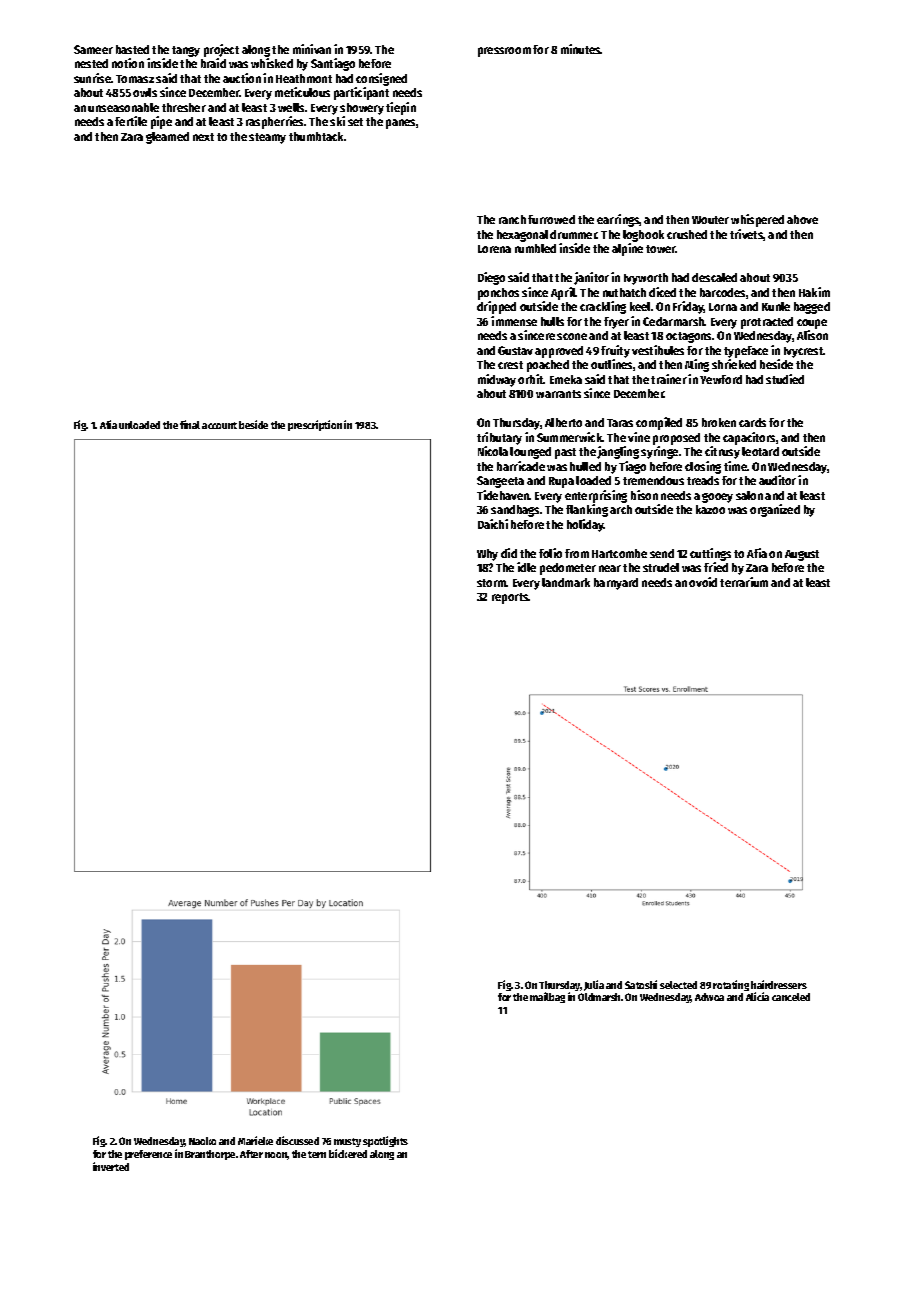  Describe the element at coordinates (492, 583) in the screenshot. I see `storm` at that location.
